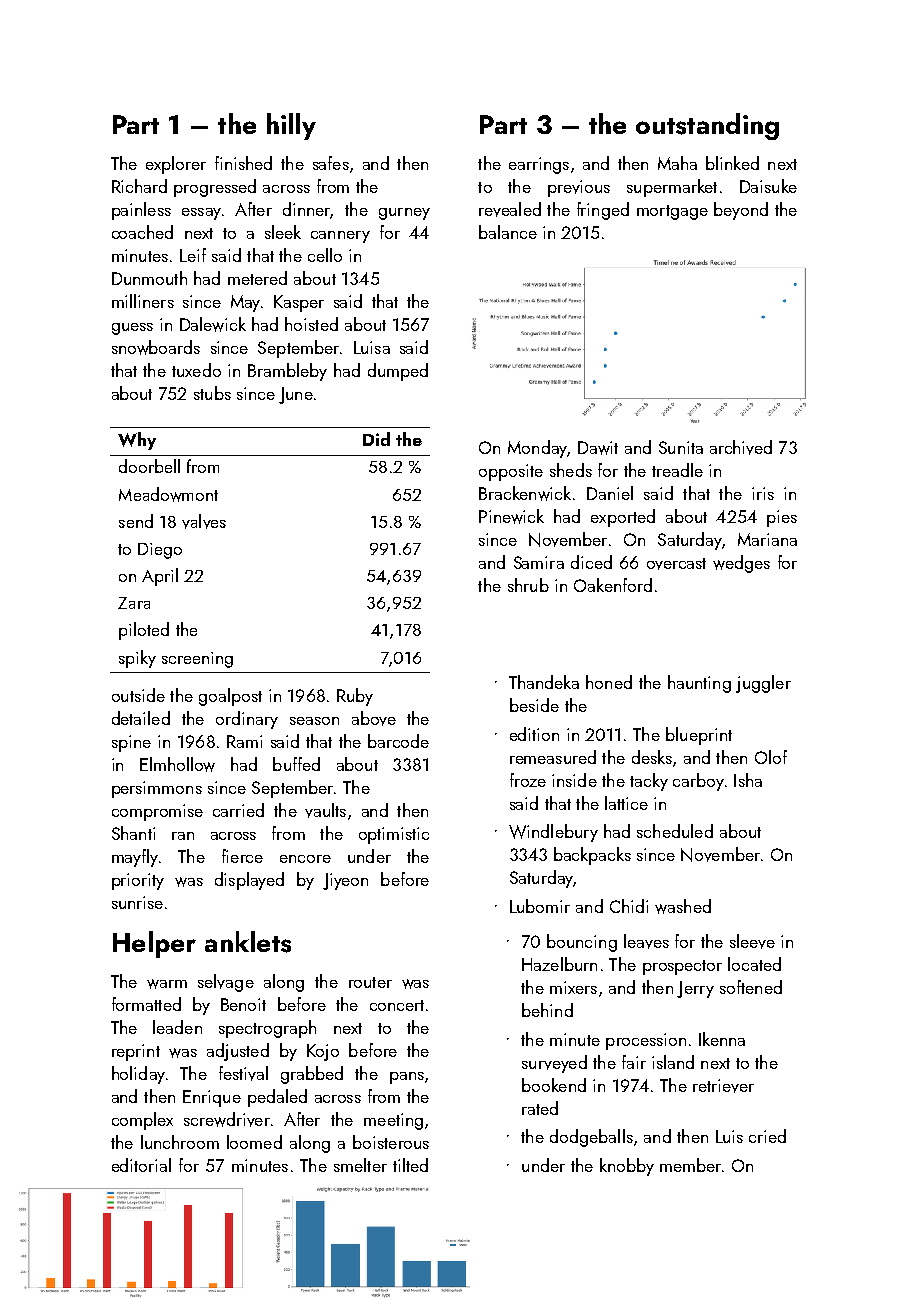  Describe the element at coordinates (291, 126) in the screenshot. I see `hilly` at that location.
